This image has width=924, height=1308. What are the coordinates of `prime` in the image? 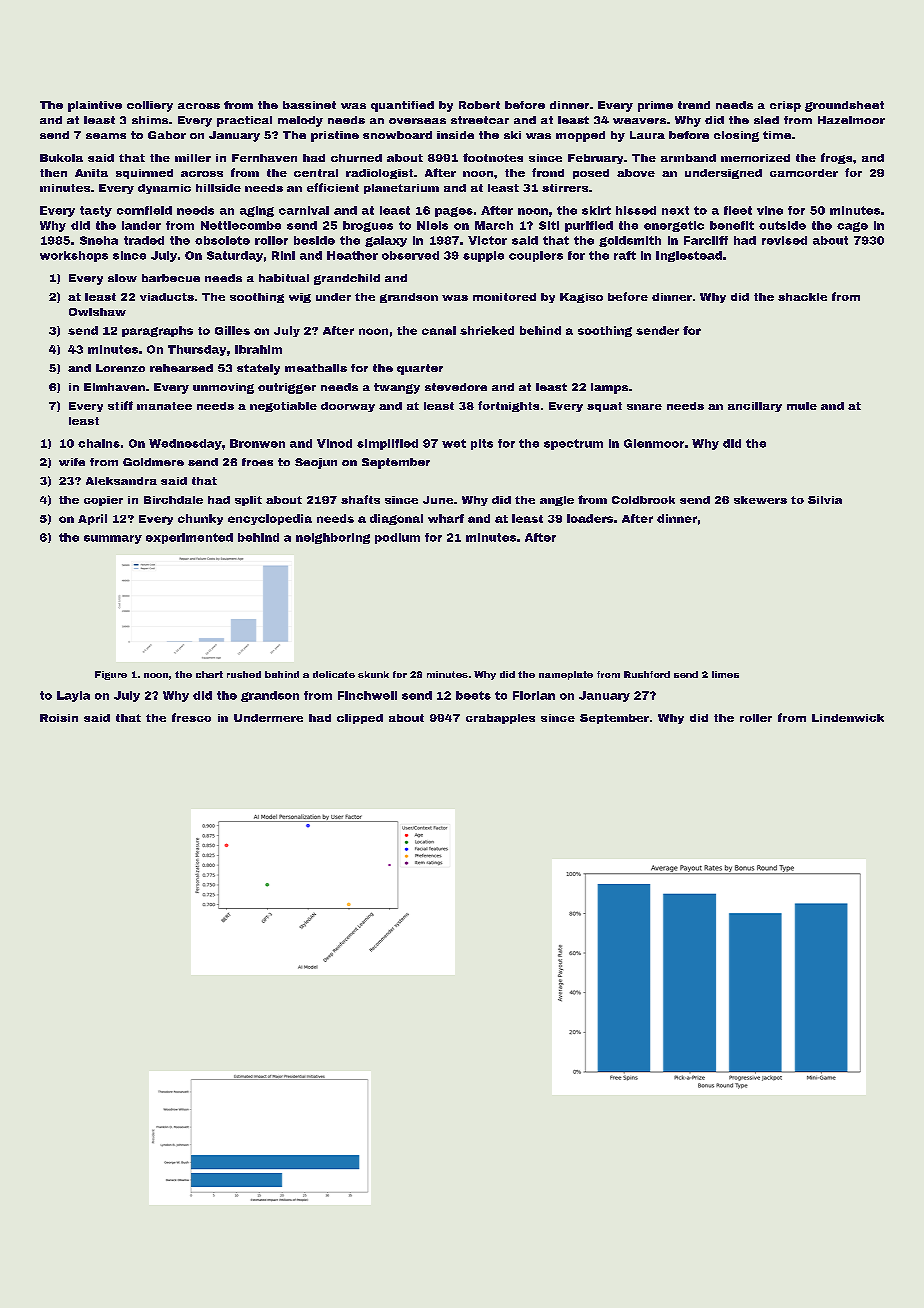 It's located at (655, 106).
